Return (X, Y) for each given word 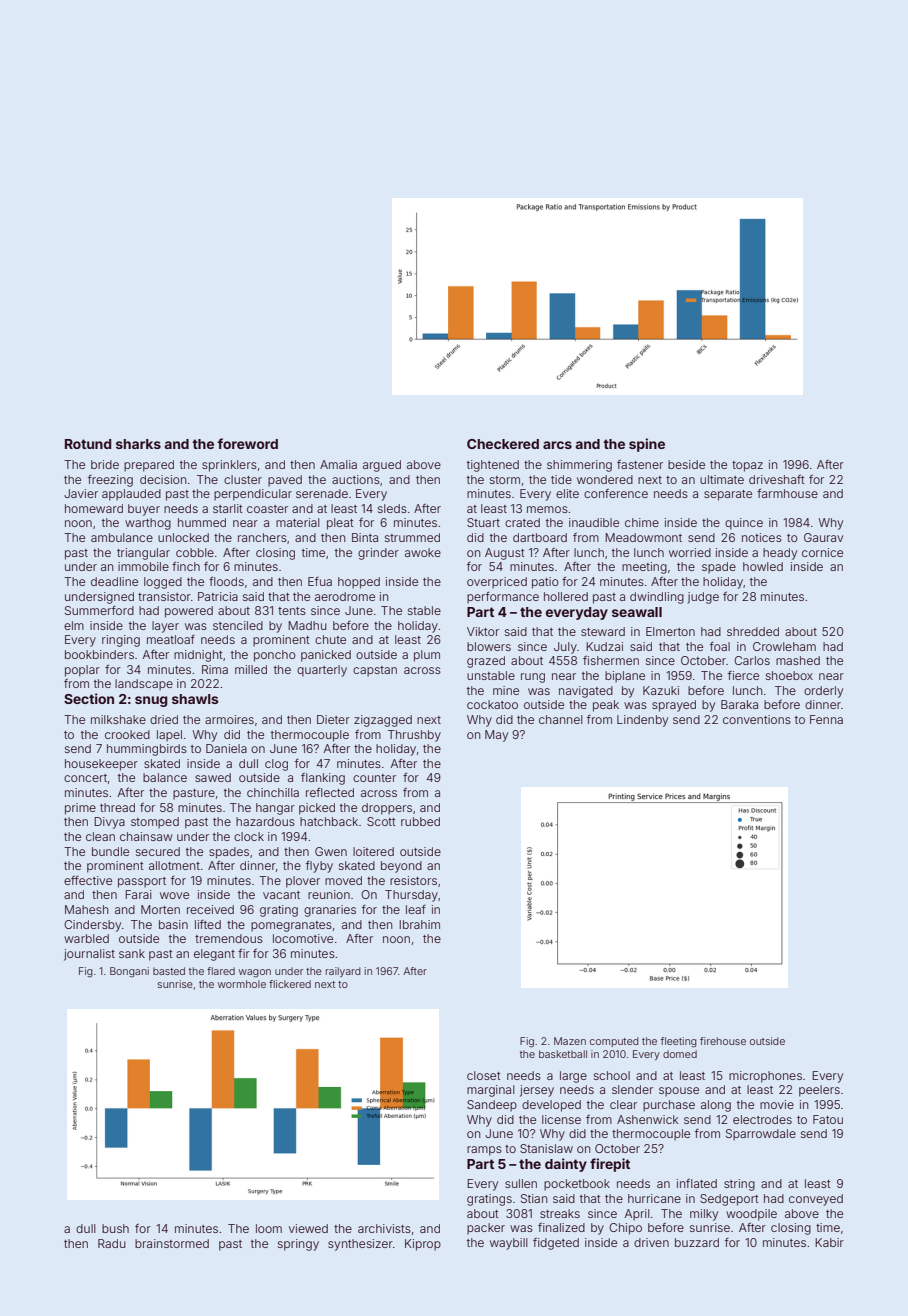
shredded (753, 631)
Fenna (826, 719)
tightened (493, 466)
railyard (343, 972)
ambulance (122, 537)
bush (115, 1228)
